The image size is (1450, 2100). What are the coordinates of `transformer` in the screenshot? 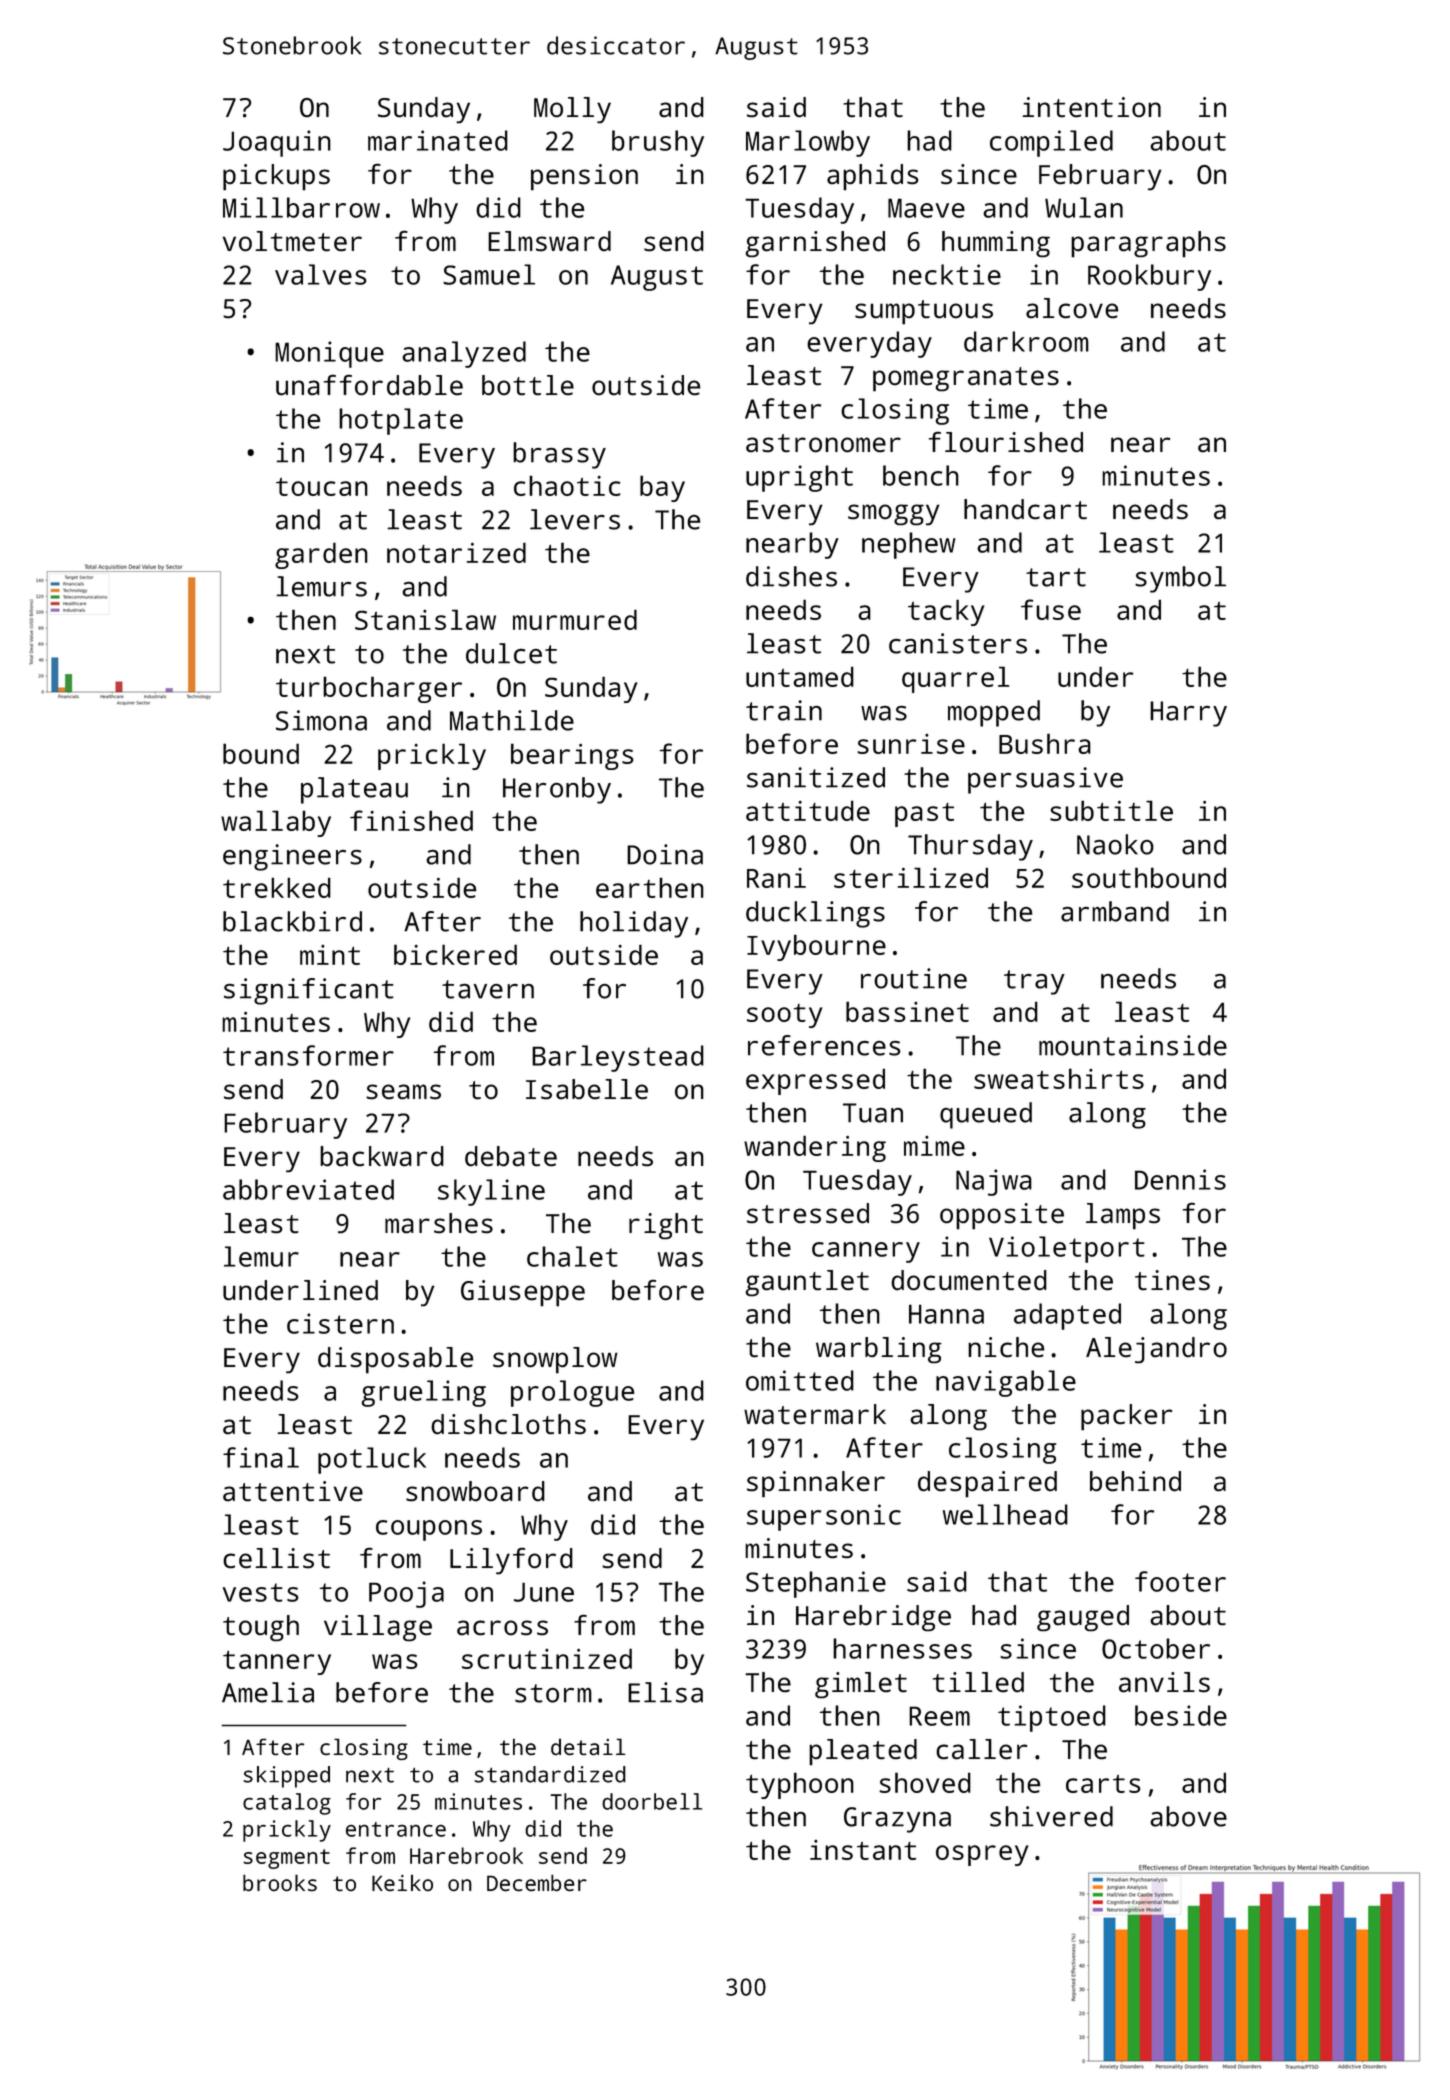 It's located at (308, 1055).
